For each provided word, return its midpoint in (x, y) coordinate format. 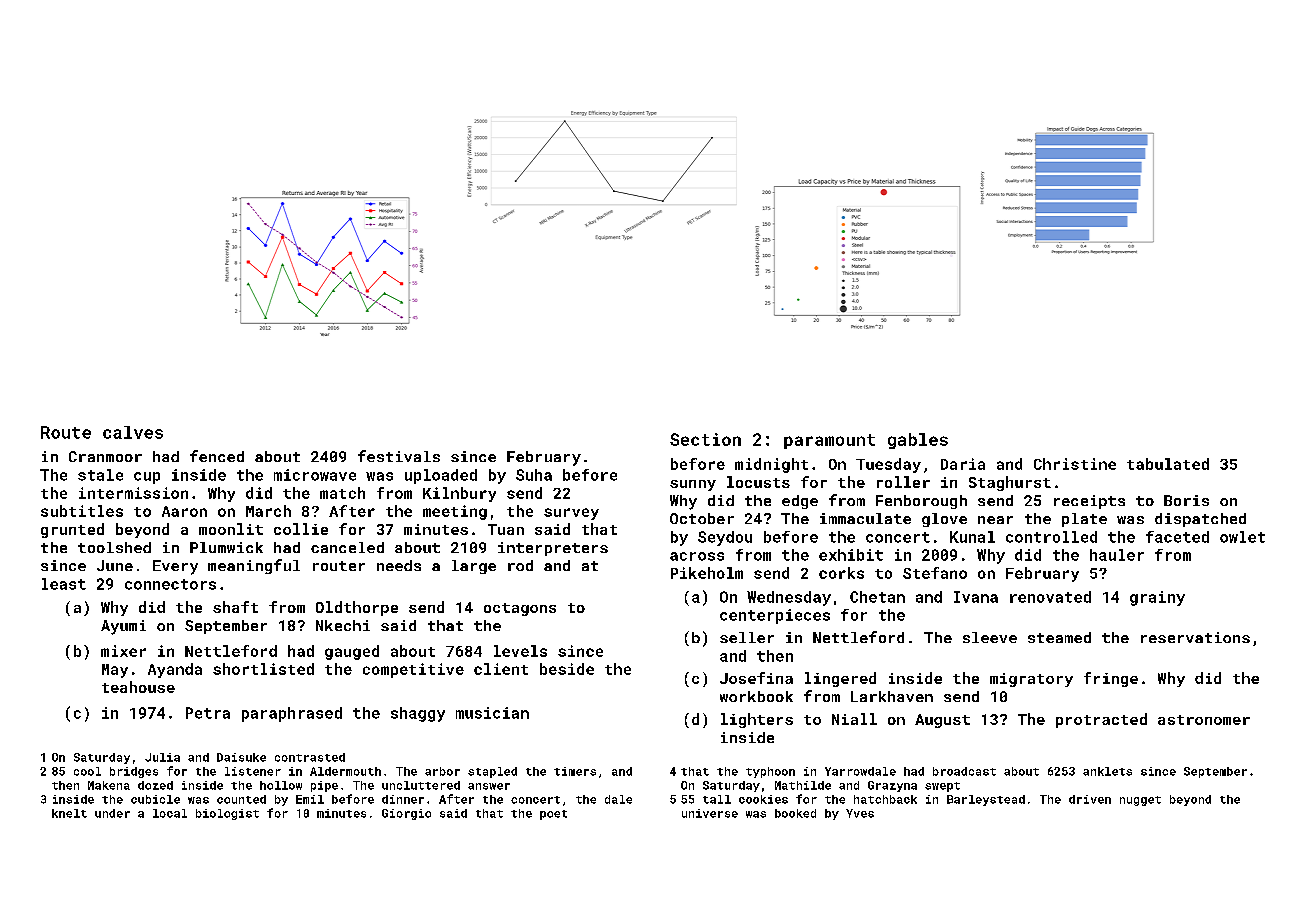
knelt (69, 813)
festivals (399, 456)
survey (571, 514)
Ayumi (123, 627)
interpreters (553, 549)
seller (747, 637)
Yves (860, 813)
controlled (1051, 537)
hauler (1117, 555)
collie (301, 529)
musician (492, 713)
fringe (1111, 679)
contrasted (310, 757)
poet (553, 815)
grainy (1157, 598)
